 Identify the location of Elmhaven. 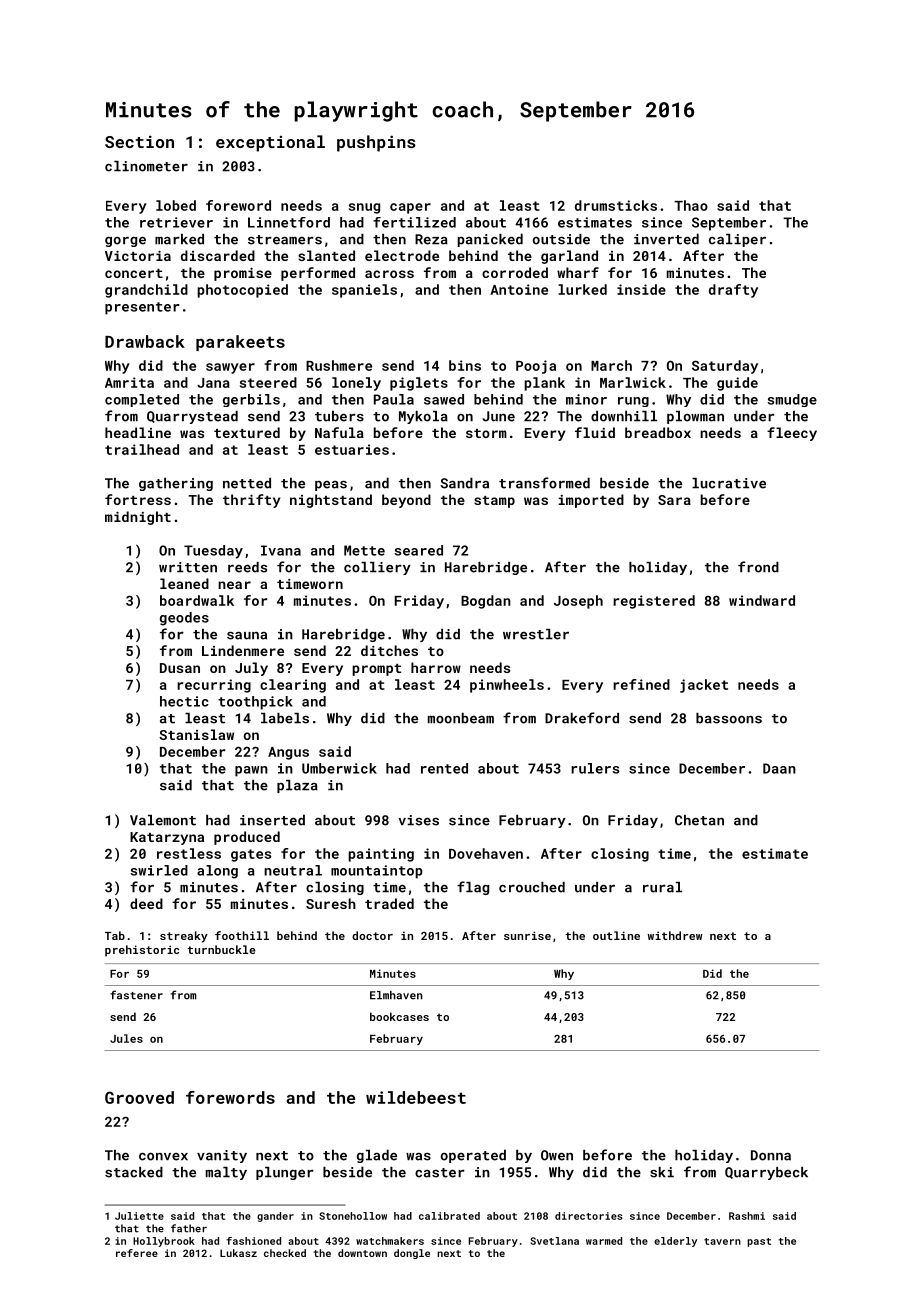
(396, 995).
